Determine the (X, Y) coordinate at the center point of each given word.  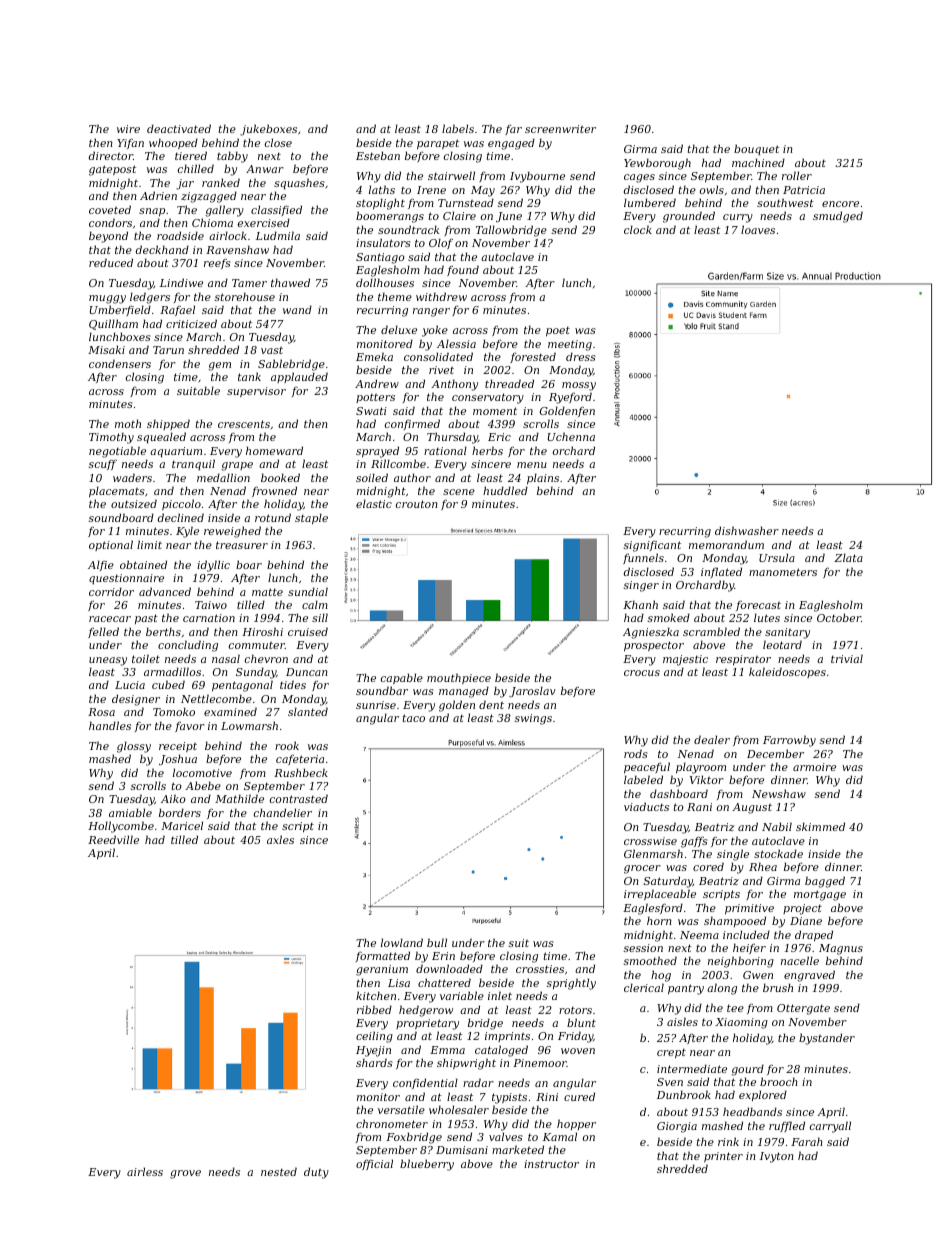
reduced (111, 262)
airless (145, 1171)
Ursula (777, 557)
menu (532, 465)
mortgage (820, 895)
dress (581, 356)
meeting (570, 345)
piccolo (181, 504)
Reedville (113, 839)
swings (533, 719)
